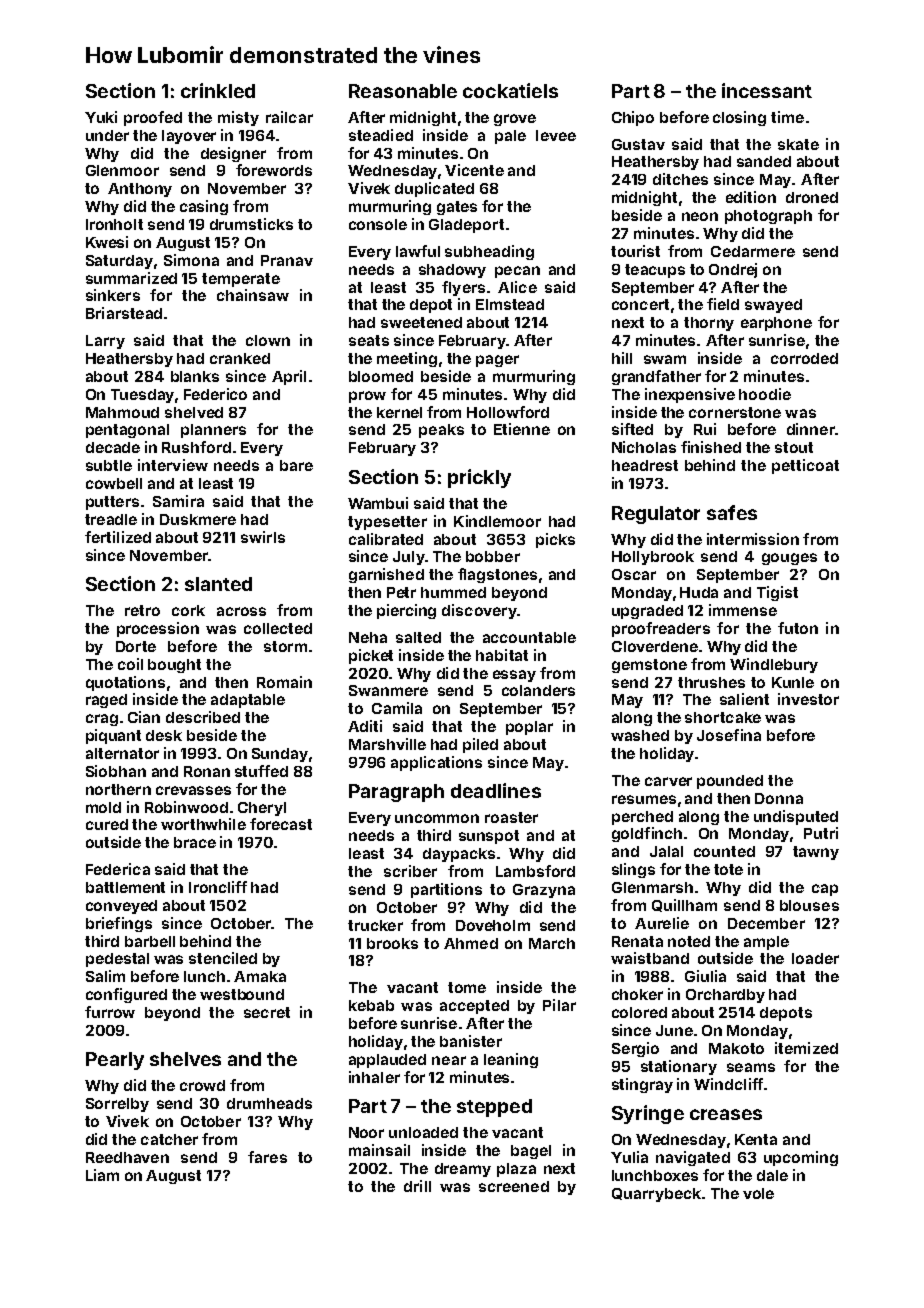  I want to click on upcoming, so click(801, 1158).
